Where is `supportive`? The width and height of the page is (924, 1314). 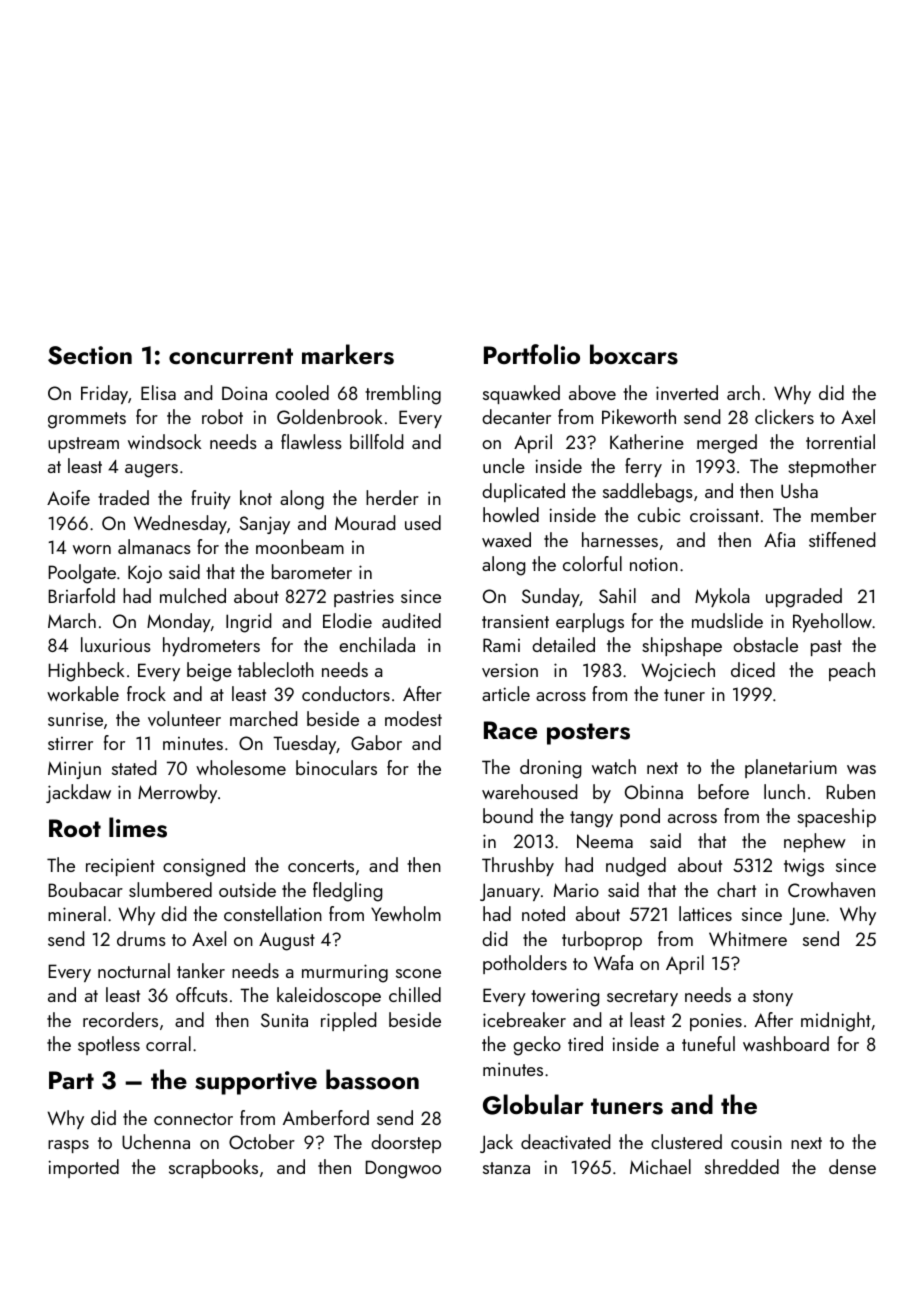
supportive is located at coordinates (256, 1083).
